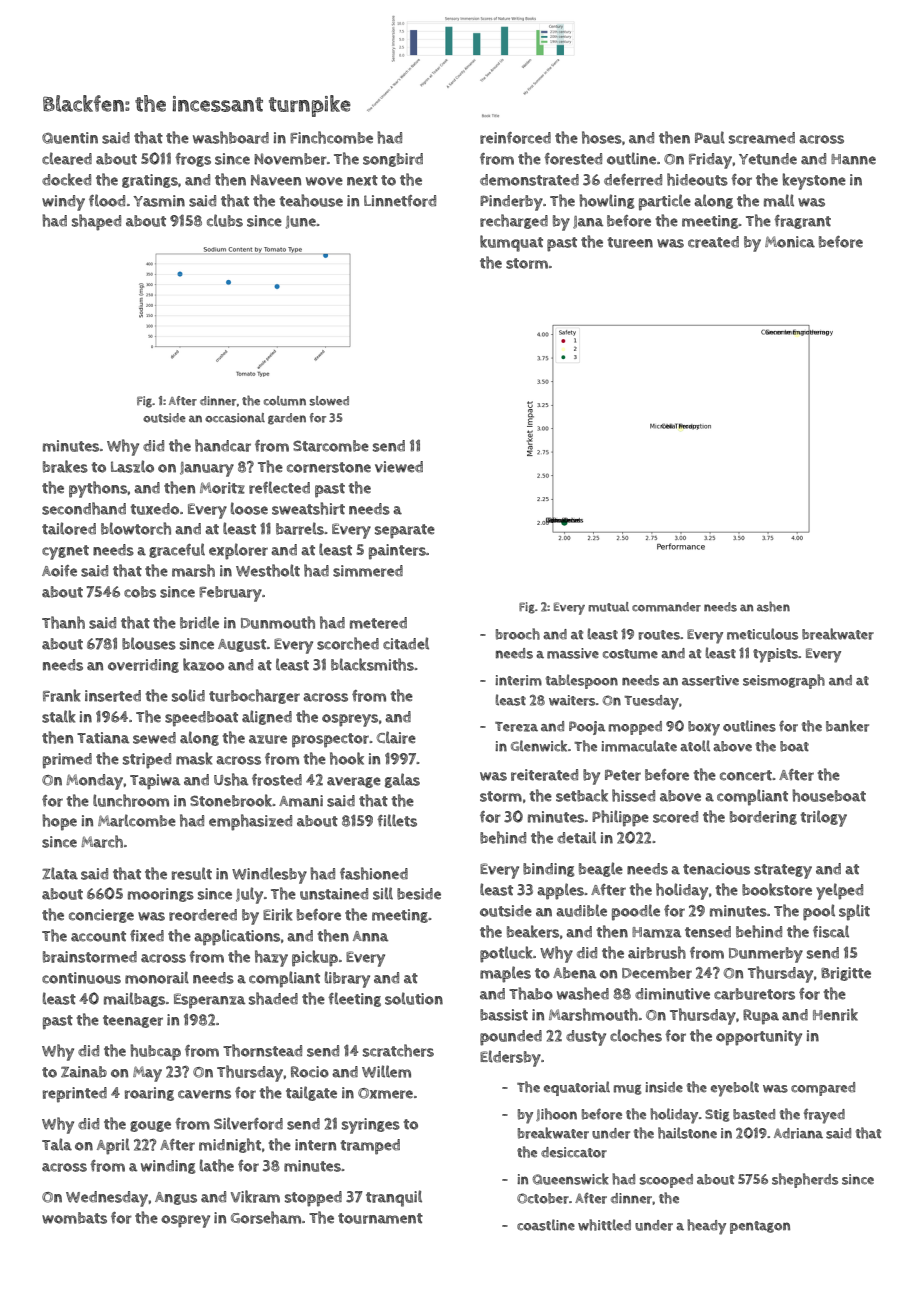 The height and width of the document is (1308, 924). Describe the element at coordinates (515, 138) in the document. I see `reinforced` at that location.
